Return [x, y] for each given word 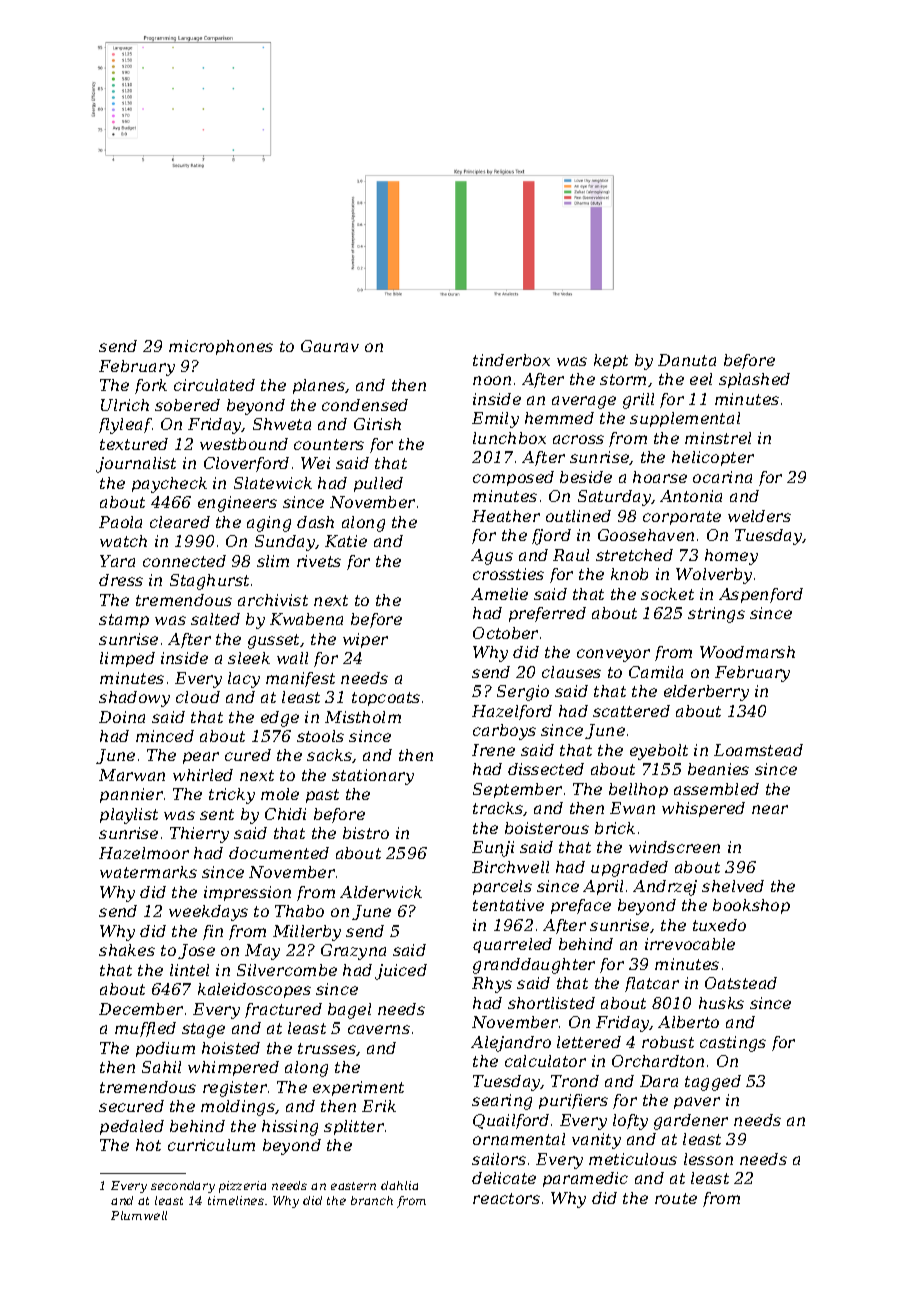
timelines [236, 1200]
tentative [508, 905]
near [770, 809]
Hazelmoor [144, 853]
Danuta [687, 360]
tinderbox [511, 360]
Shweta [282, 424]
